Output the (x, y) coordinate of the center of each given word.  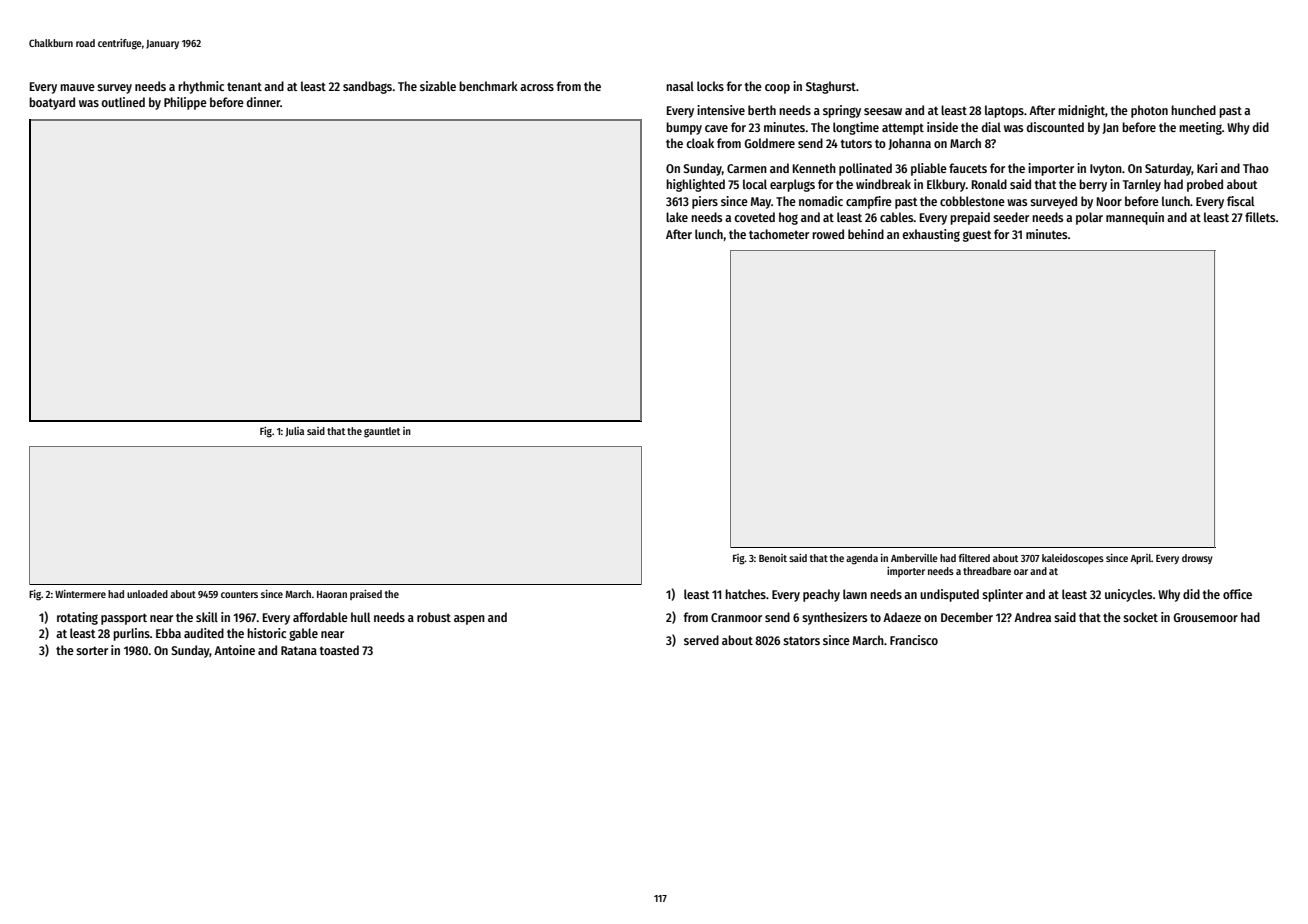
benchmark (488, 86)
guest (977, 236)
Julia (295, 432)
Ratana (299, 650)
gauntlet (382, 432)
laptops (1004, 111)
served (701, 640)
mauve (77, 87)
